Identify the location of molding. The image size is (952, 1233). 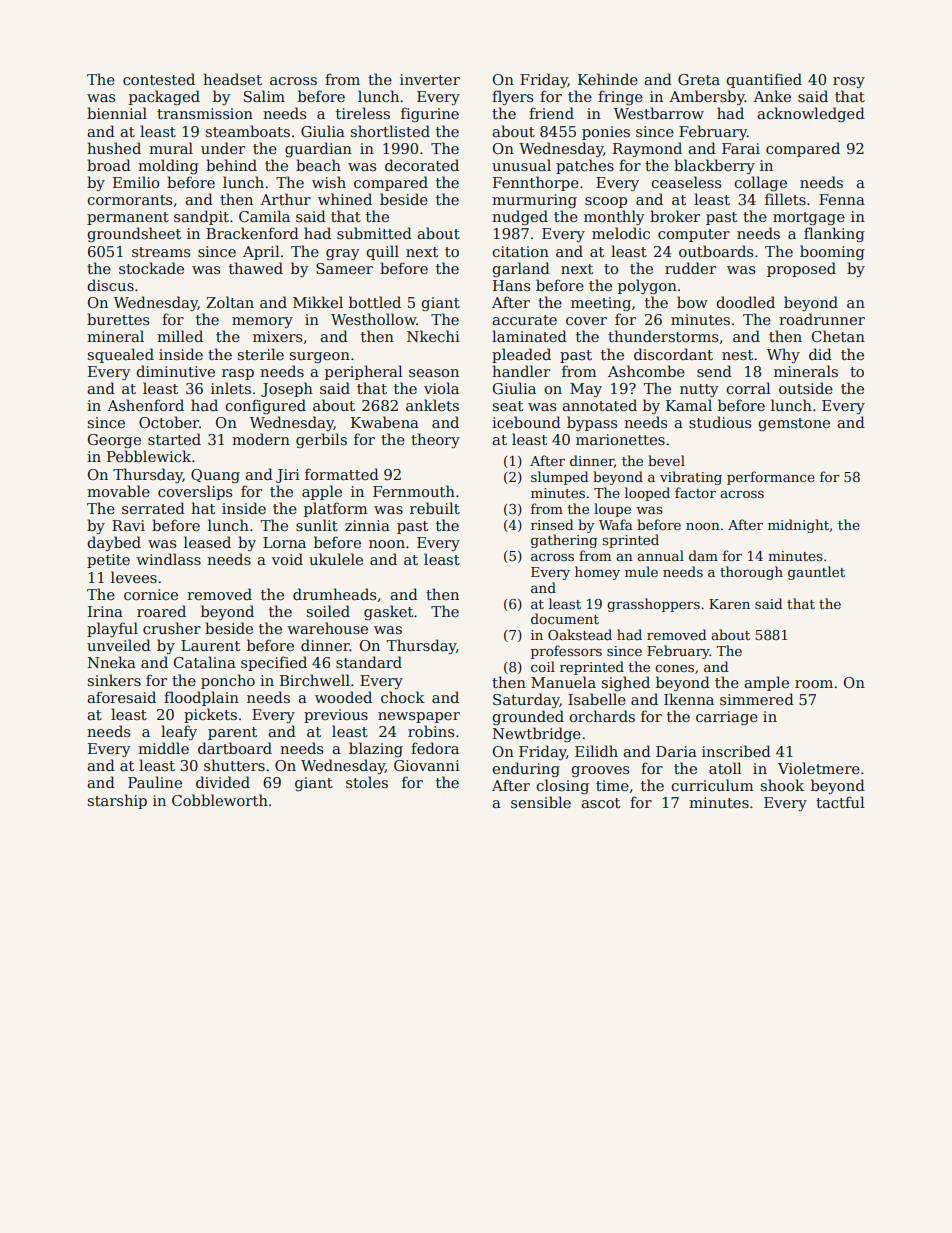
(168, 166).
